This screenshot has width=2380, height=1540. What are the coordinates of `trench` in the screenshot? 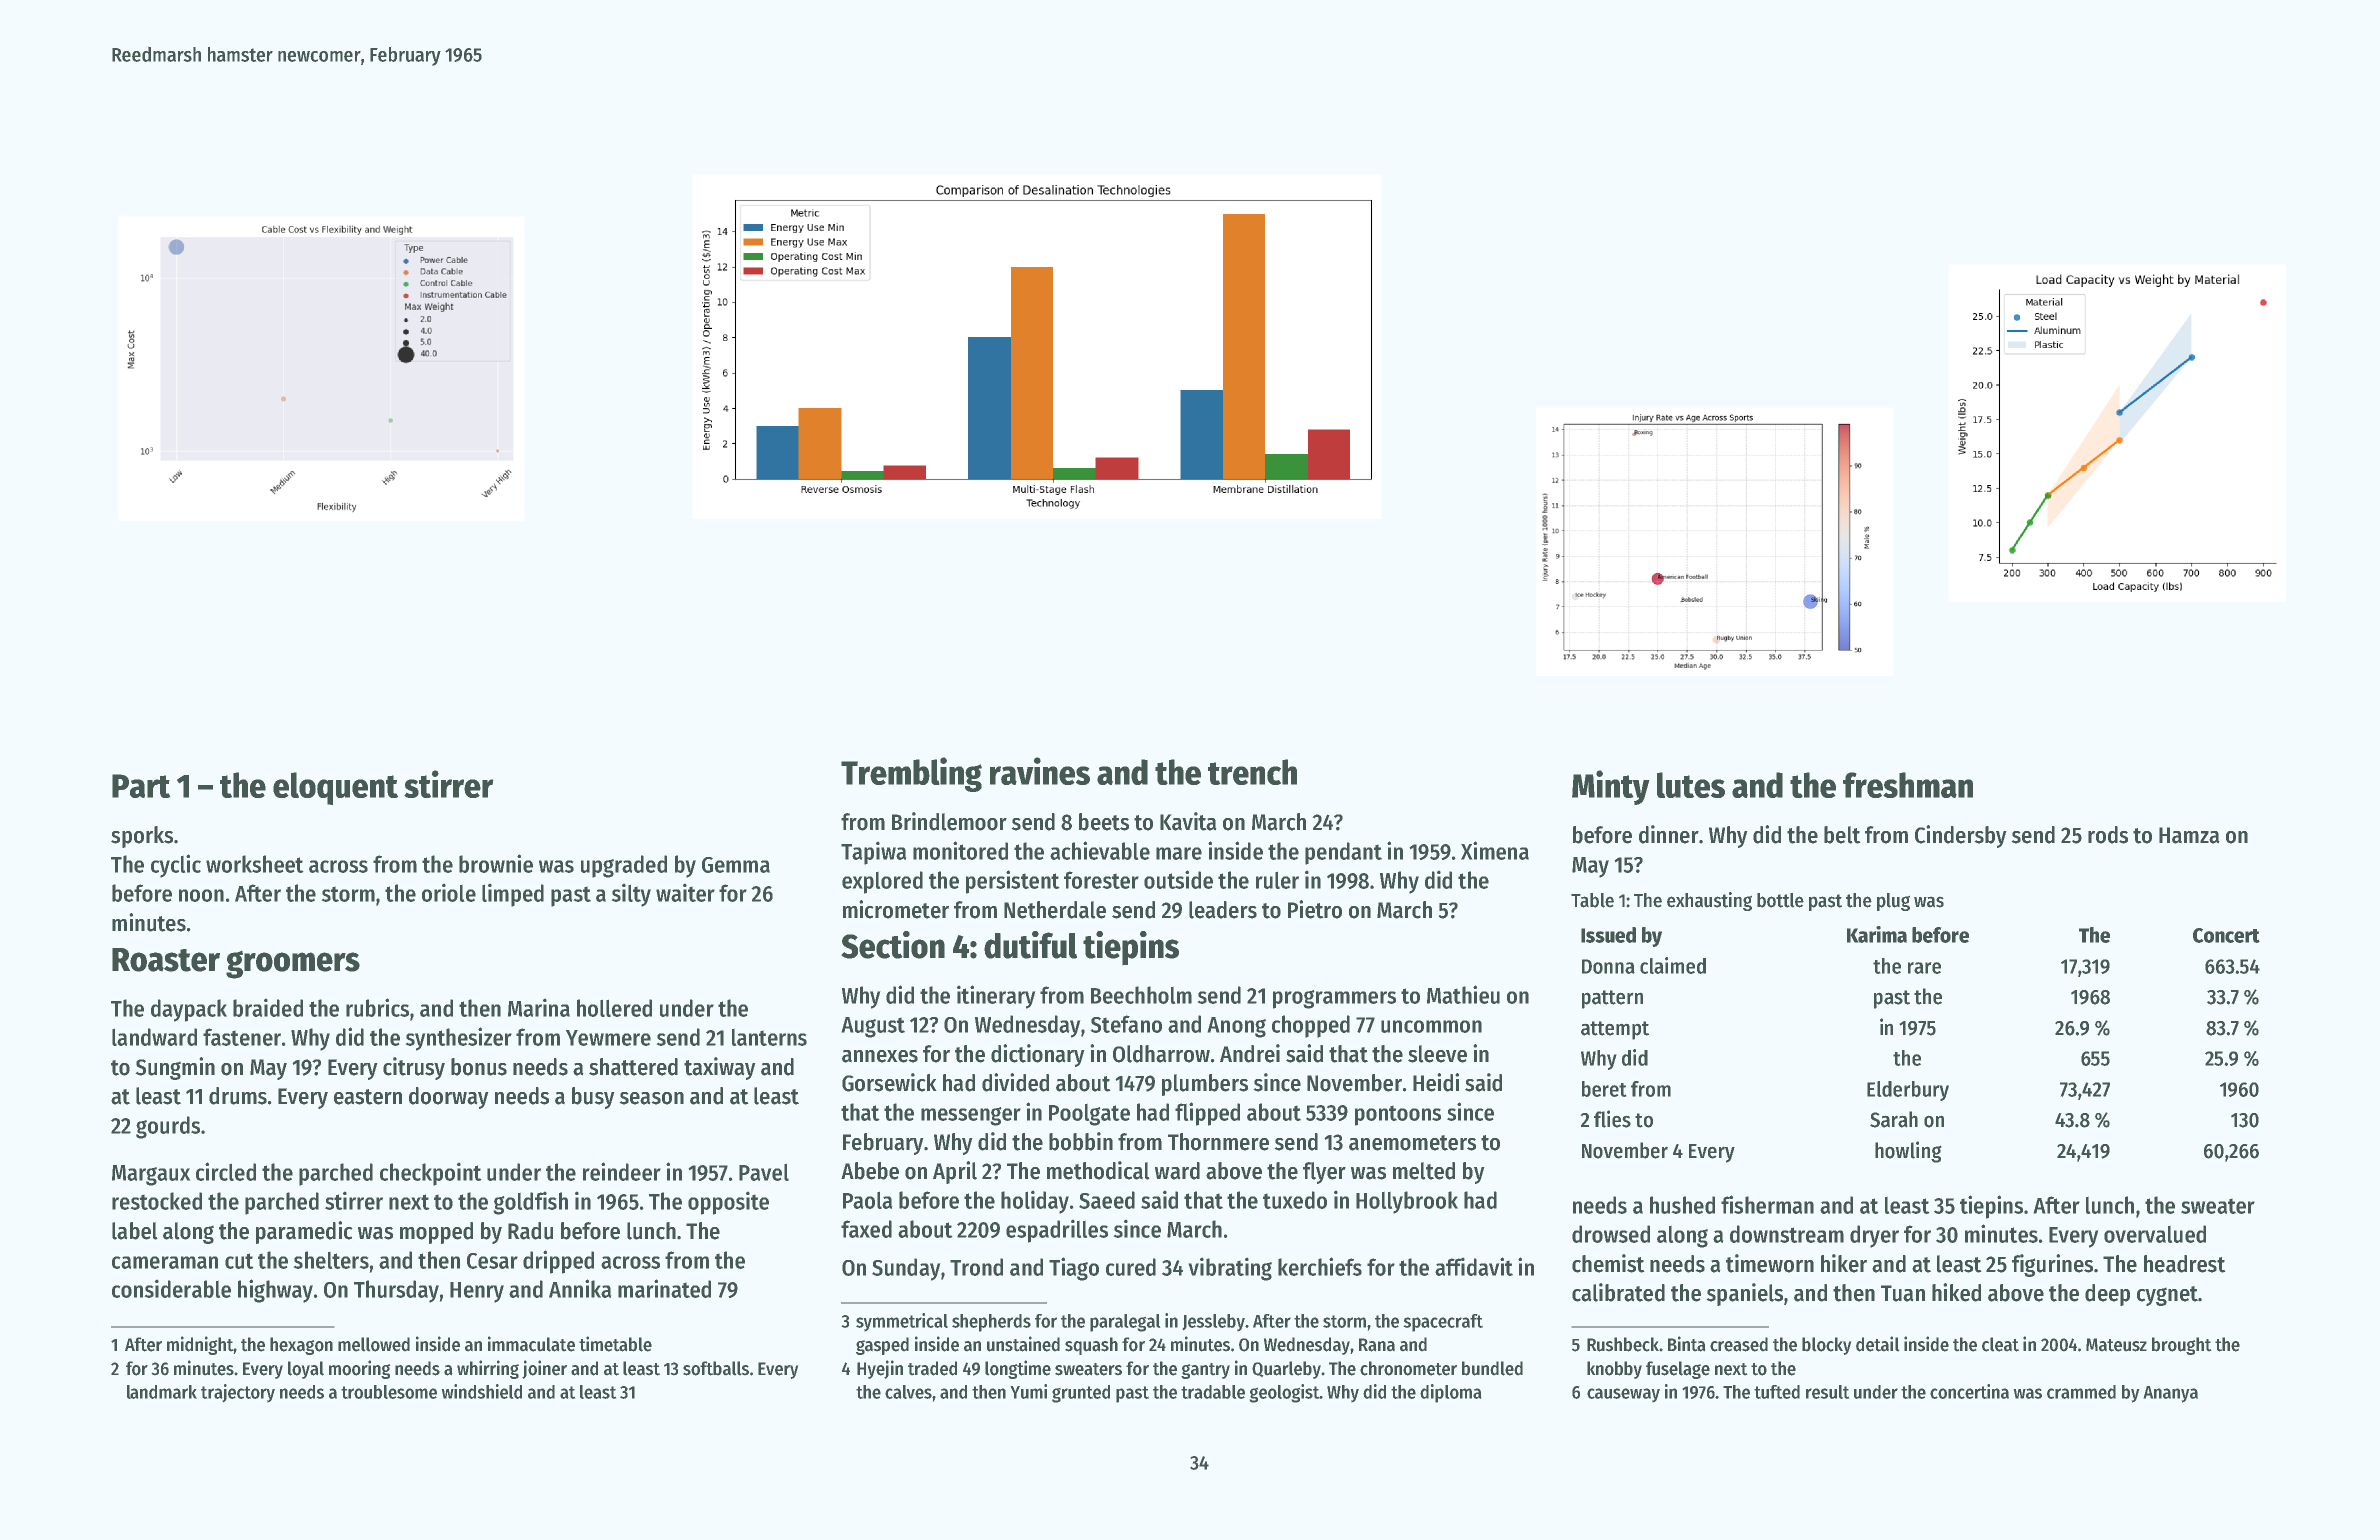 It's located at (1252, 772).
